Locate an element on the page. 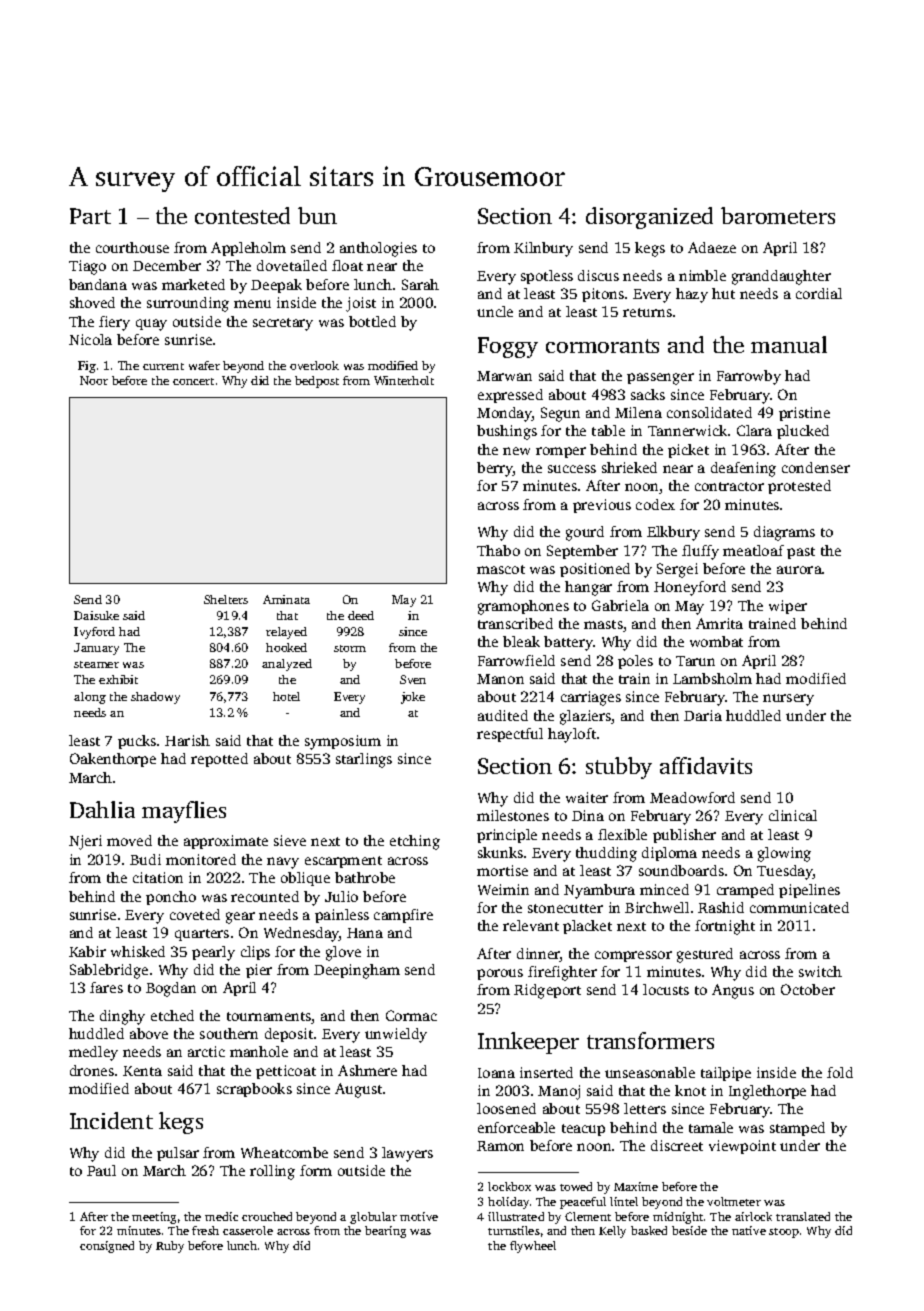 This image has width=924, height=1311. uncle is located at coordinates (495, 311).
